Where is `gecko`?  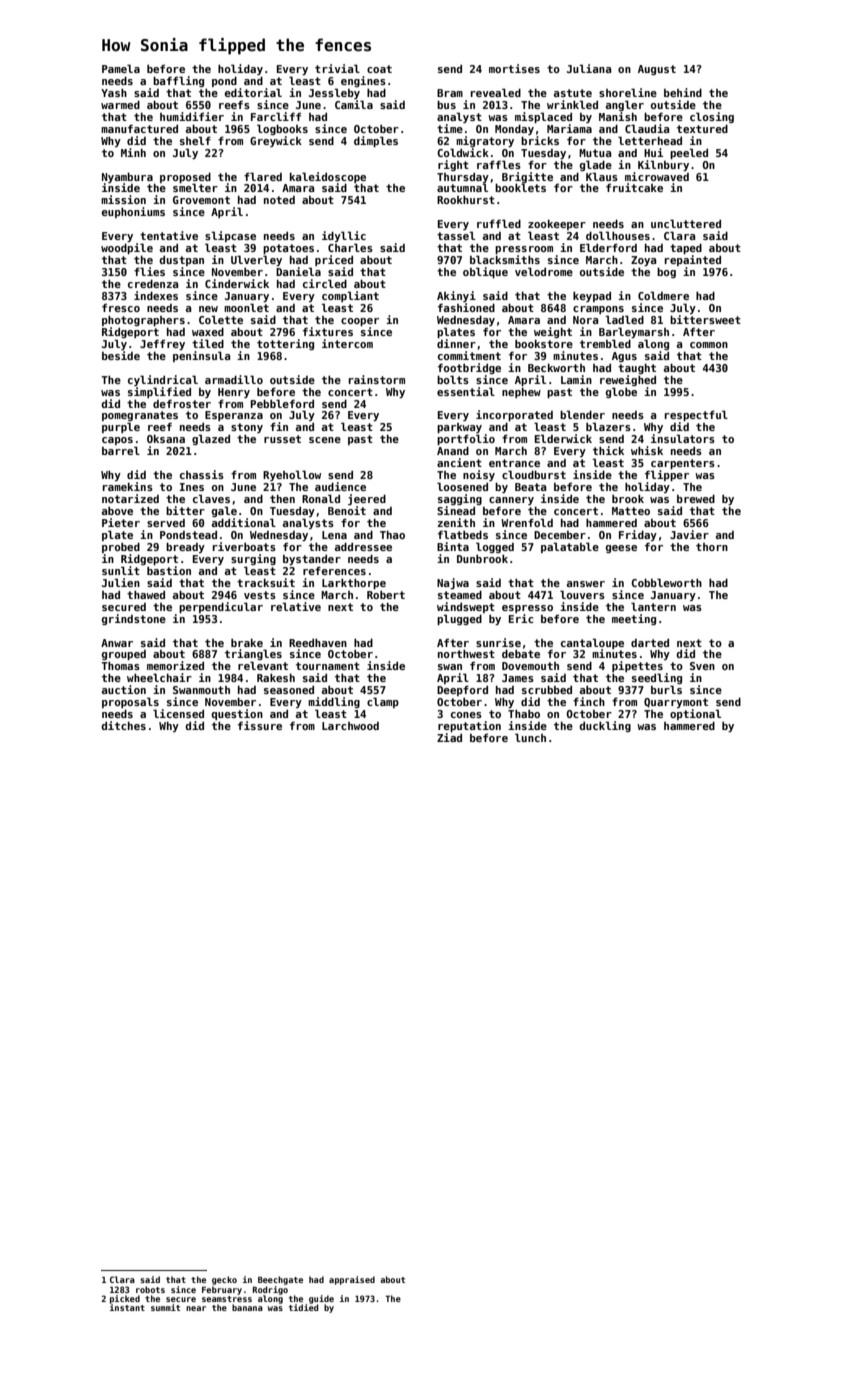
gecko is located at coordinates (224, 1280).
